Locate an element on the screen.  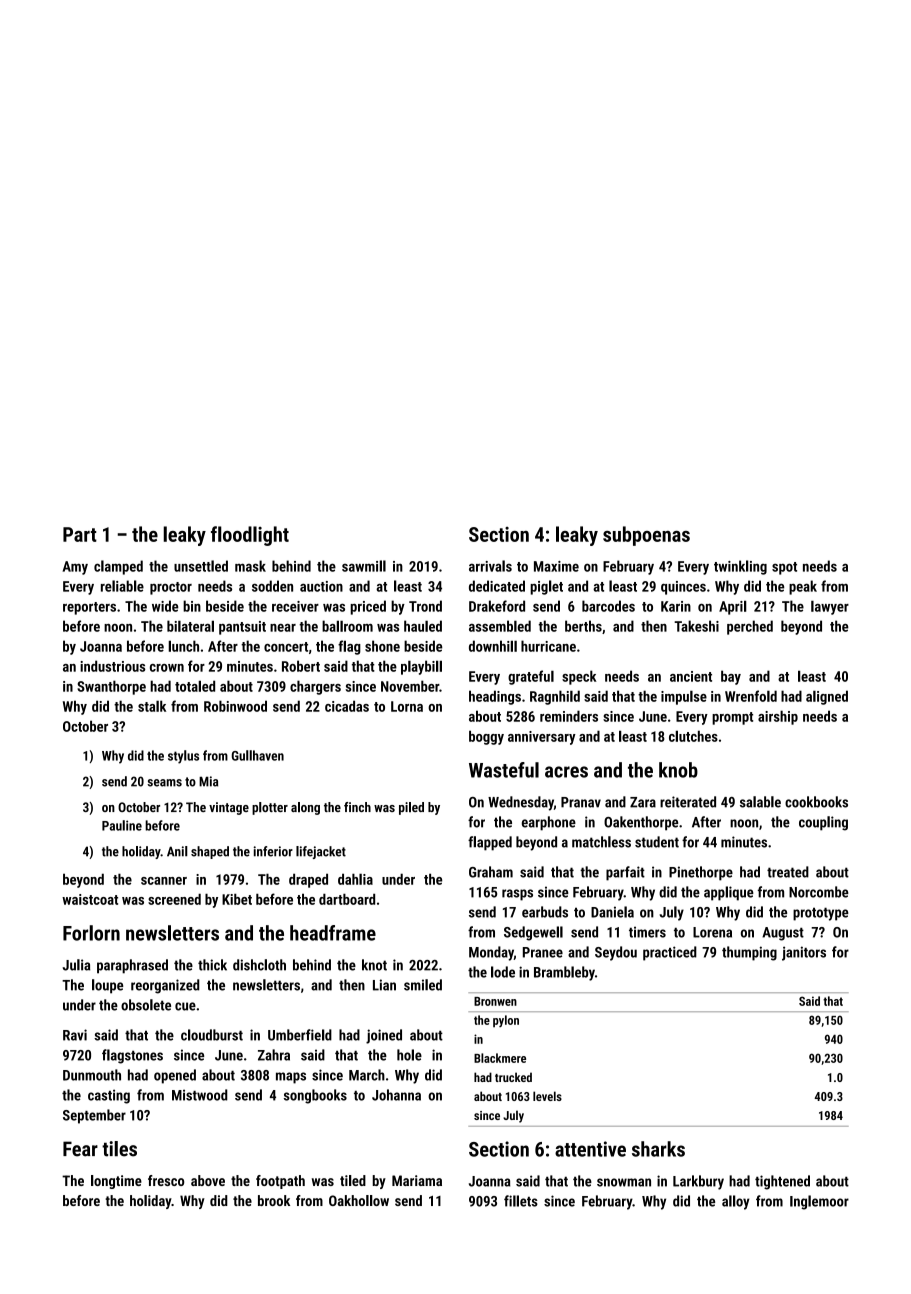
dahlia is located at coordinates (355, 879).
